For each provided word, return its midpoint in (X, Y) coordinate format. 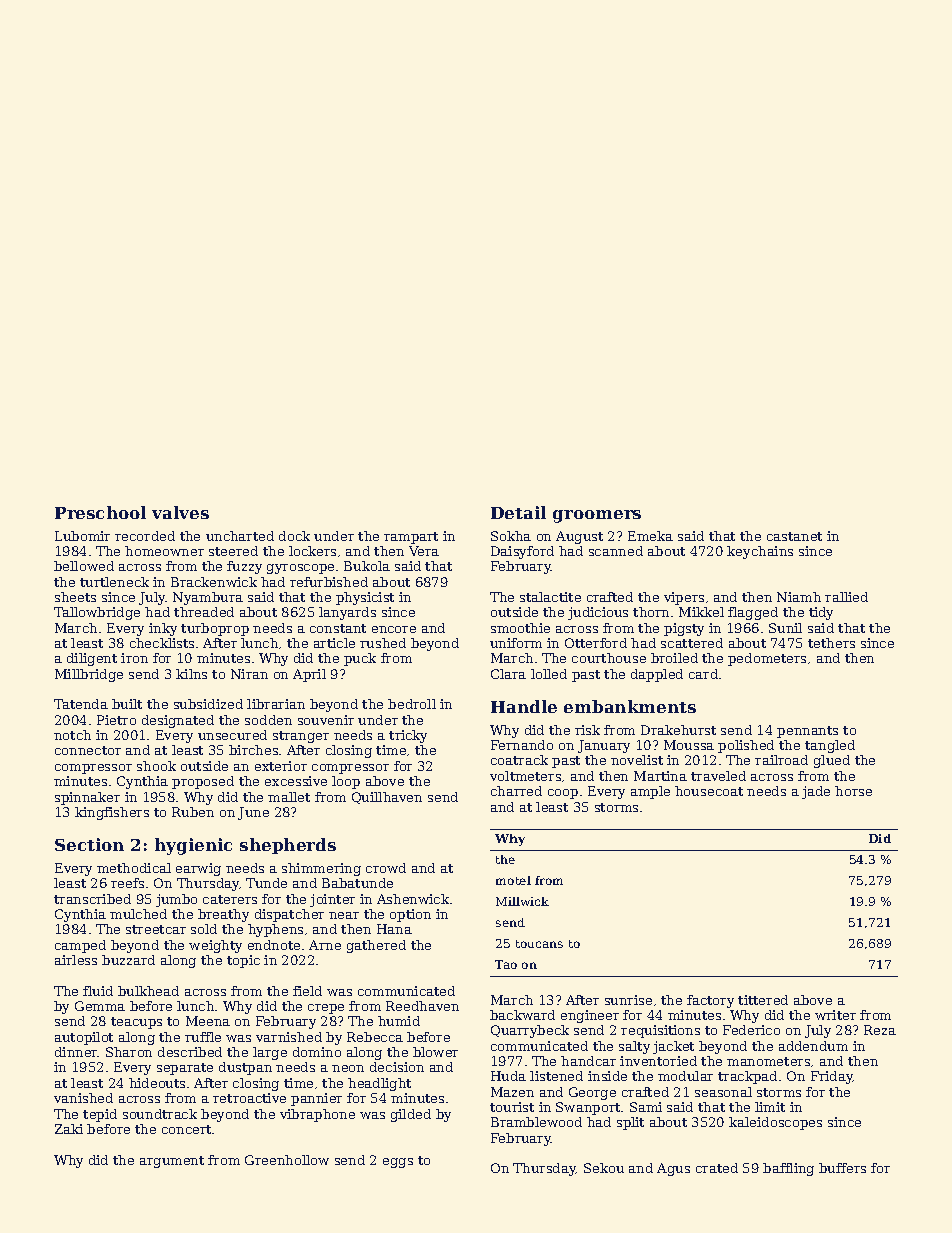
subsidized (208, 704)
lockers (312, 551)
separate (185, 1069)
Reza (880, 1030)
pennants (807, 732)
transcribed (92, 899)
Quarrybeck (530, 1031)
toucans (539, 944)
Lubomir (82, 536)
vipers (684, 598)
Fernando (522, 745)
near (344, 915)
